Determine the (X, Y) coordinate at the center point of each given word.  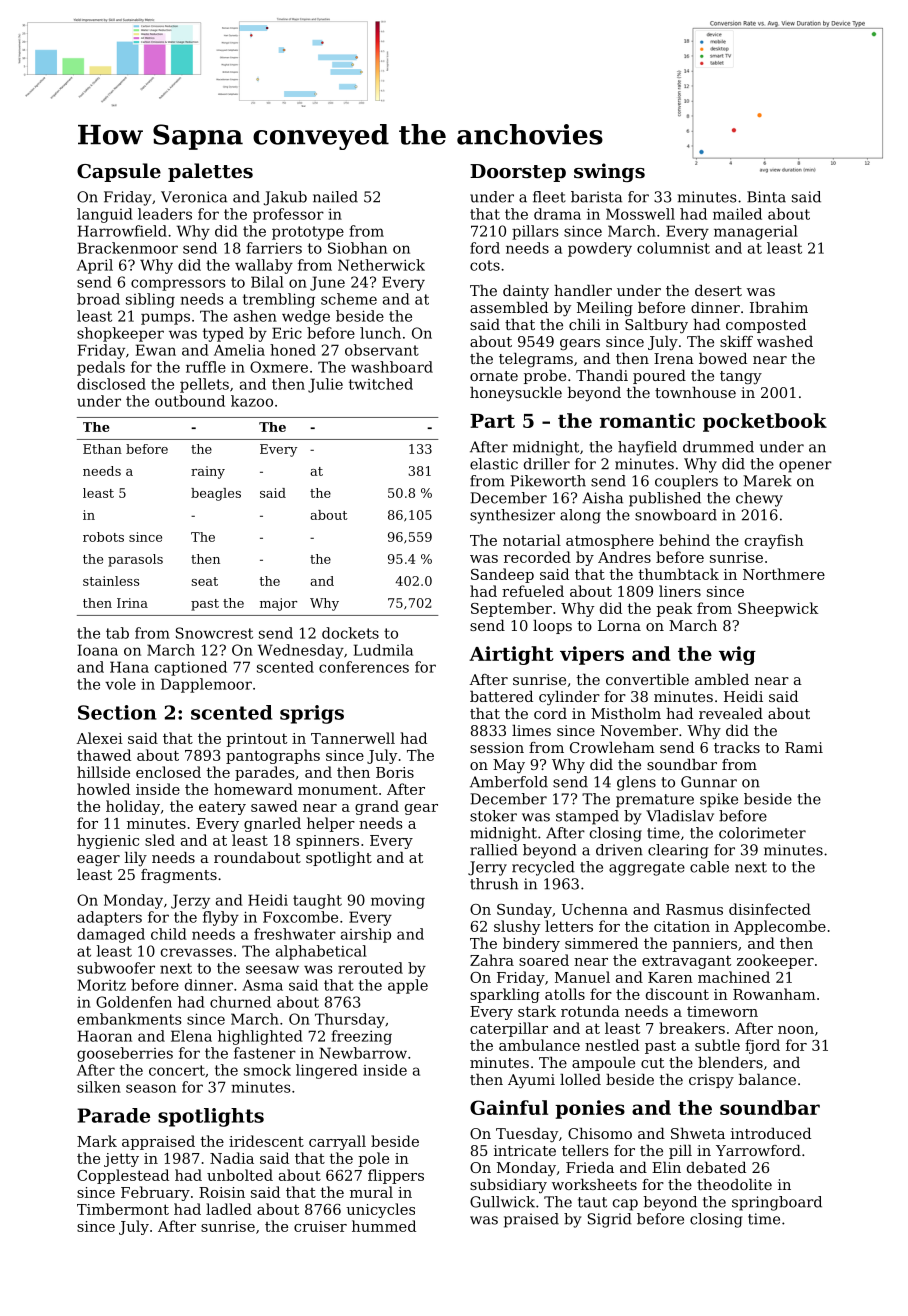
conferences (364, 667)
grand (377, 807)
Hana (129, 667)
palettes (210, 172)
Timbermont (123, 1209)
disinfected (770, 909)
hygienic (108, 841)
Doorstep (518, 173)
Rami (804, 747)
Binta (766, 197)
